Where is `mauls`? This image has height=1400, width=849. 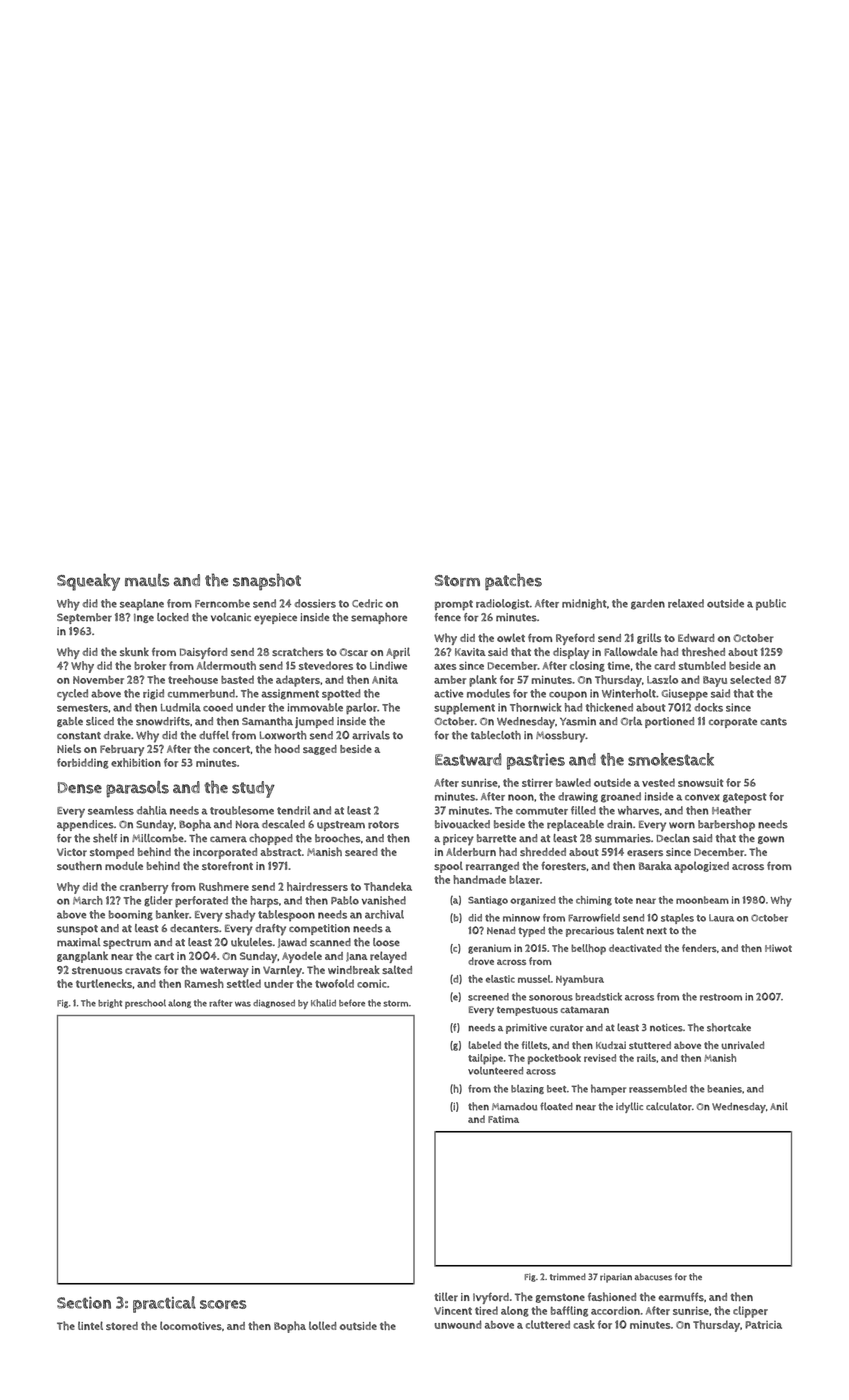 mauls is located at coordinates (147, 580).
